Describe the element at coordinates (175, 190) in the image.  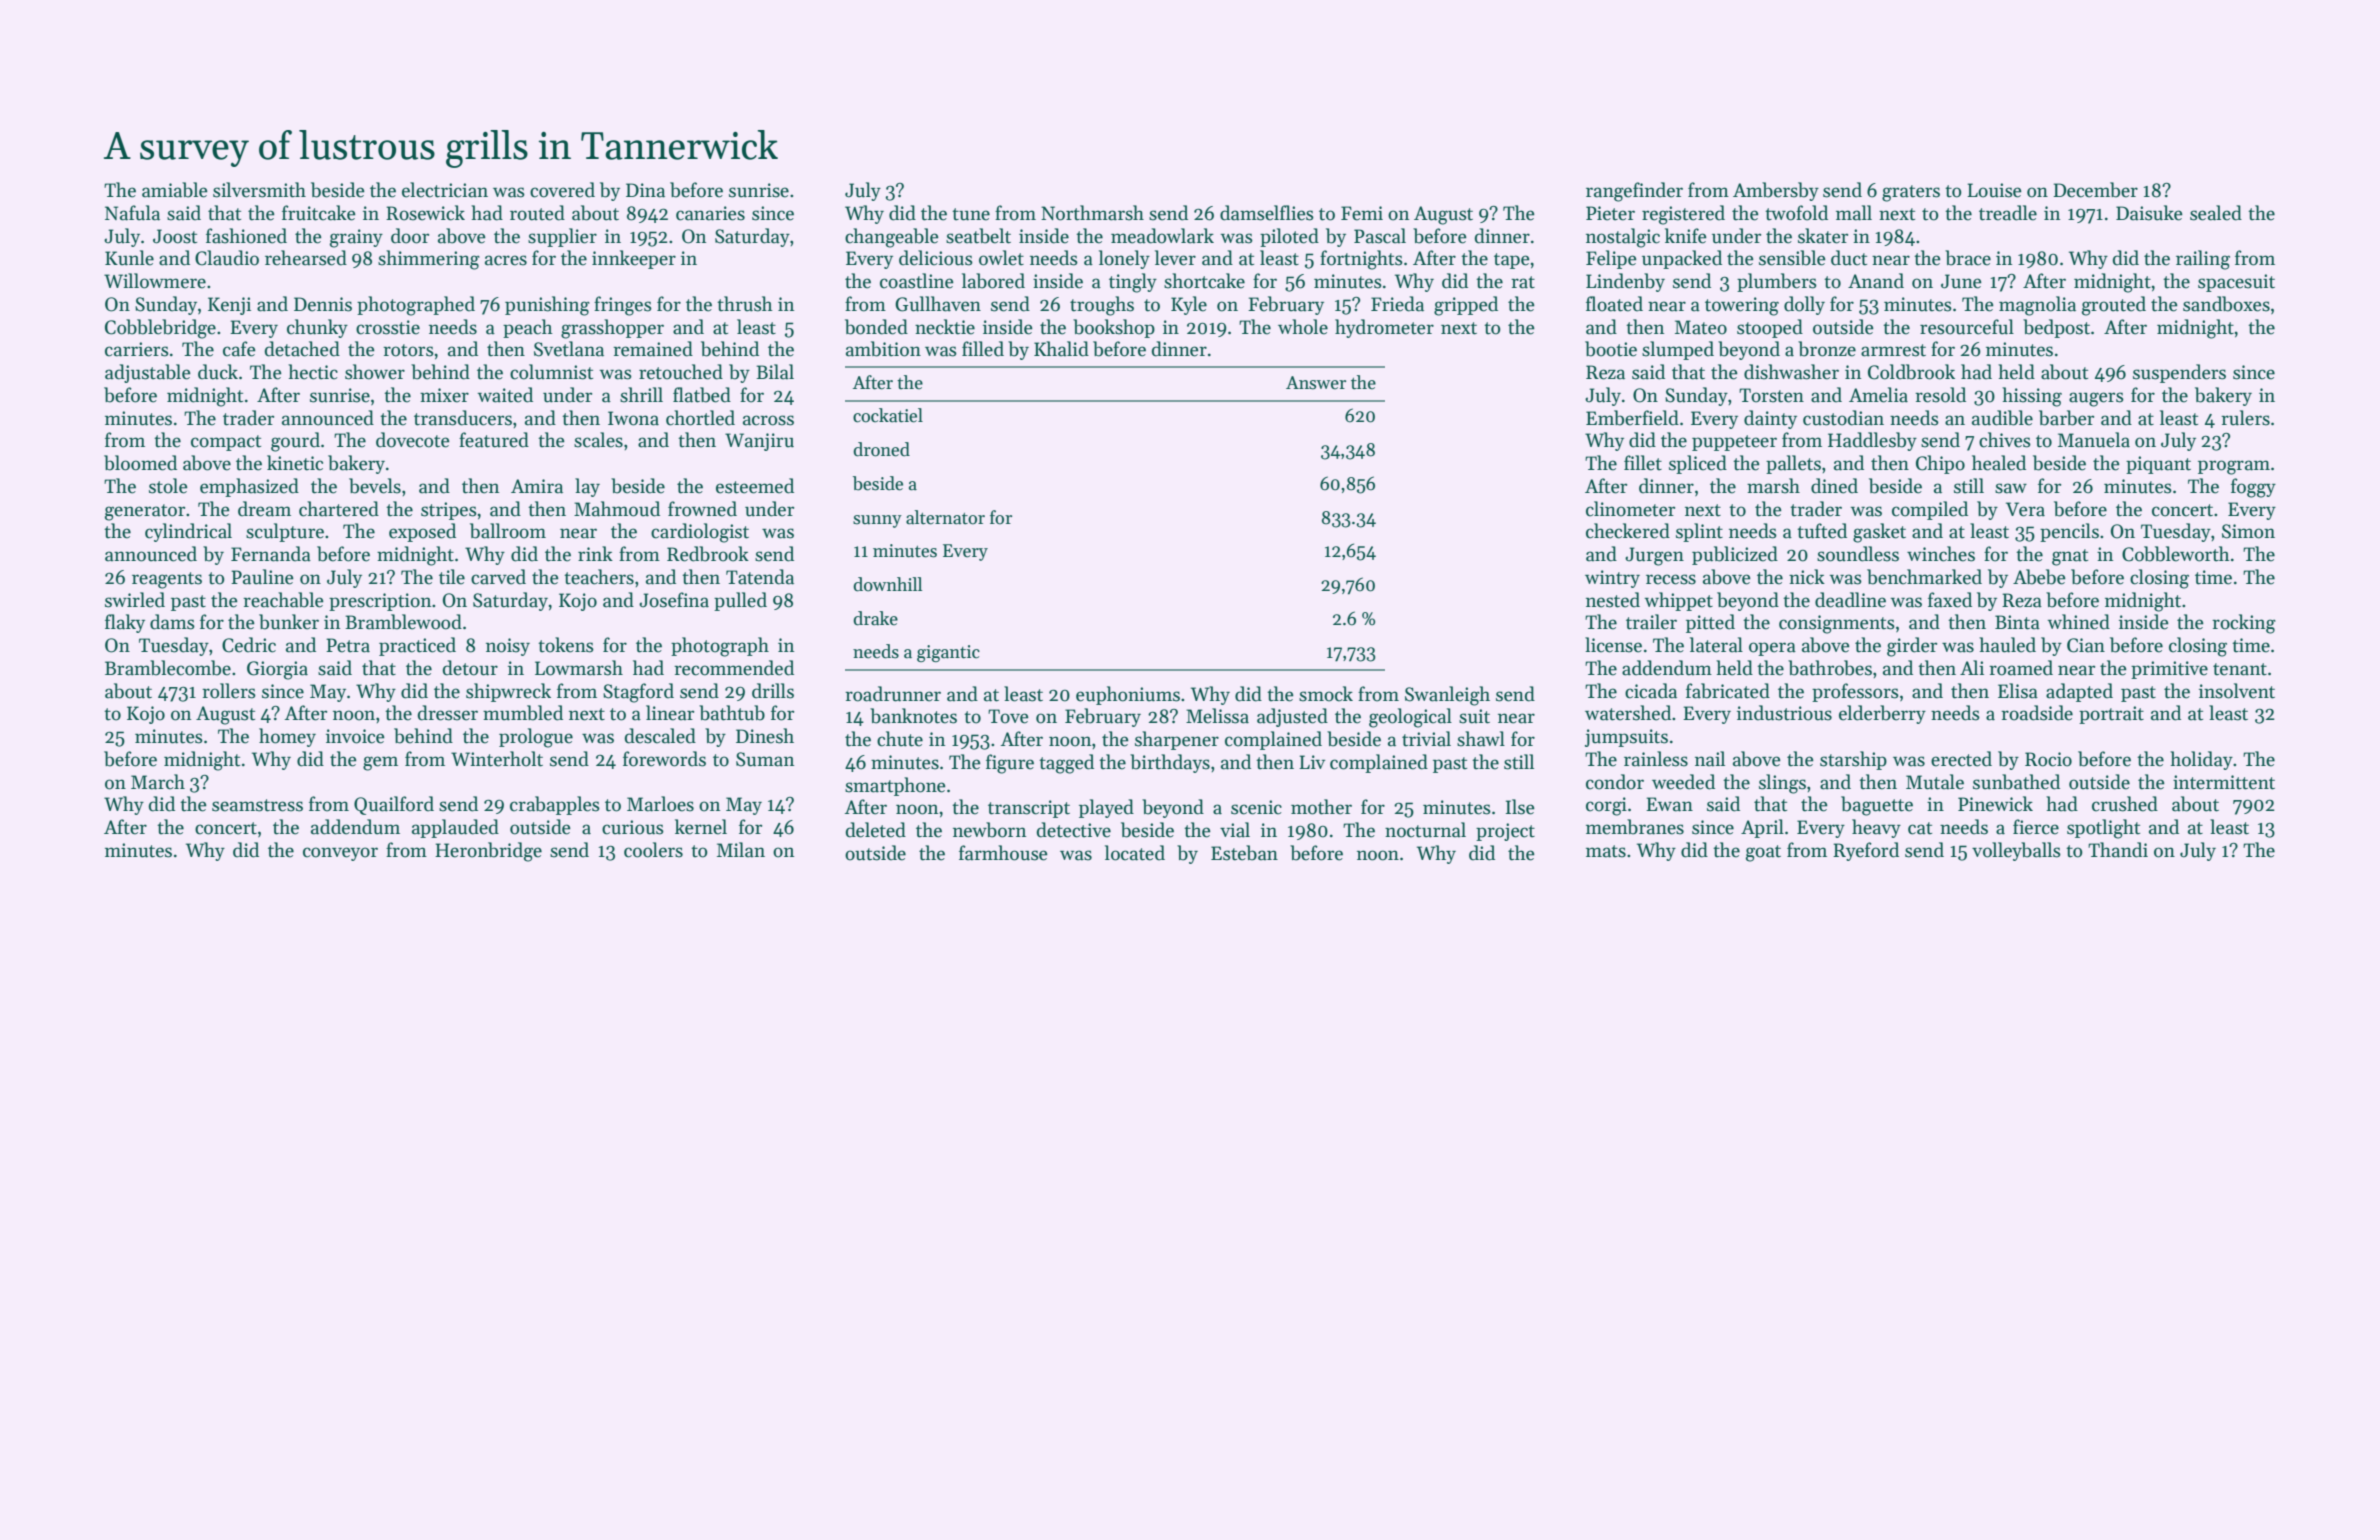
I see `amiable` at that location.
